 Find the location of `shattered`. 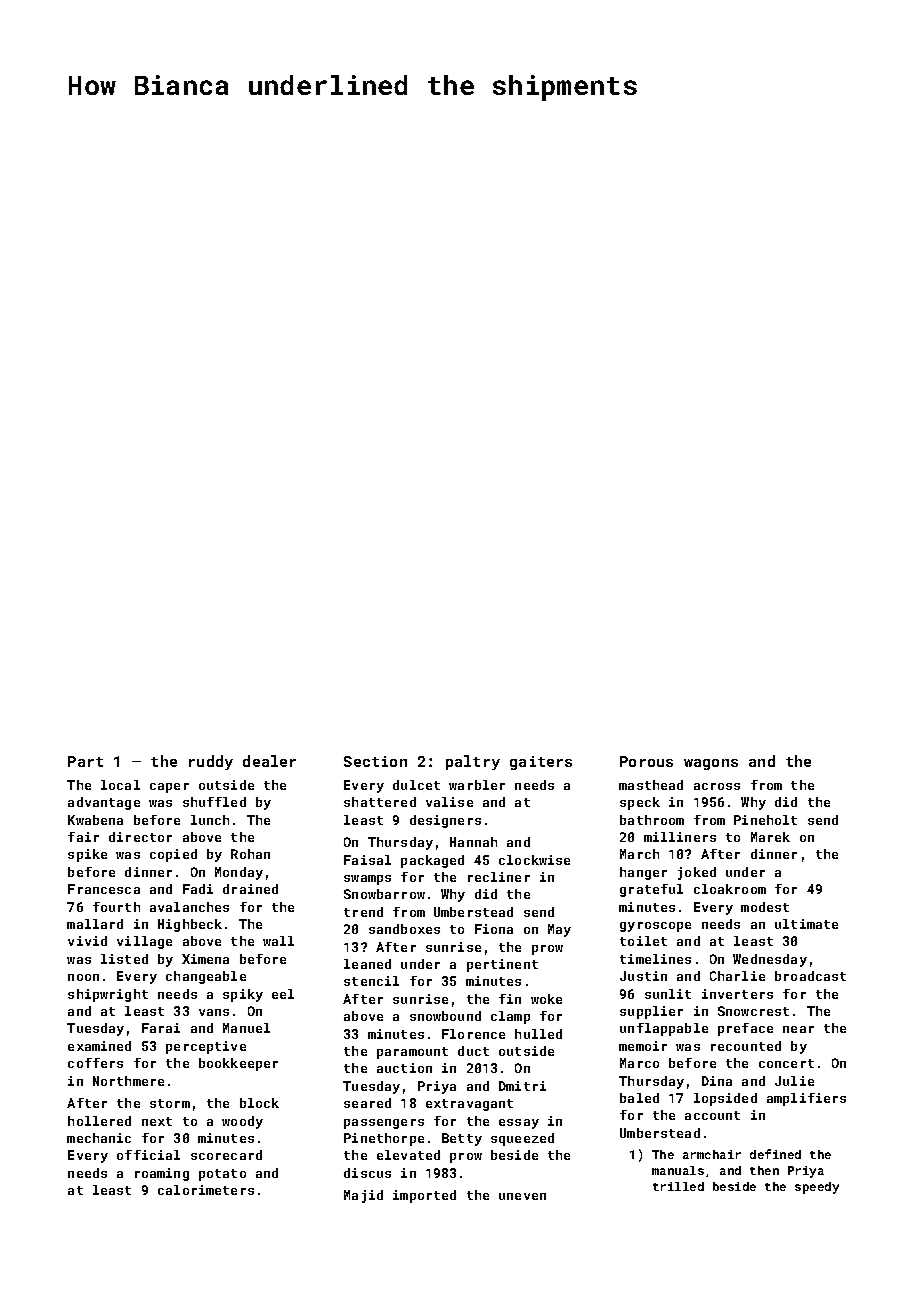

shattered is located at coordinates (380, 802).
